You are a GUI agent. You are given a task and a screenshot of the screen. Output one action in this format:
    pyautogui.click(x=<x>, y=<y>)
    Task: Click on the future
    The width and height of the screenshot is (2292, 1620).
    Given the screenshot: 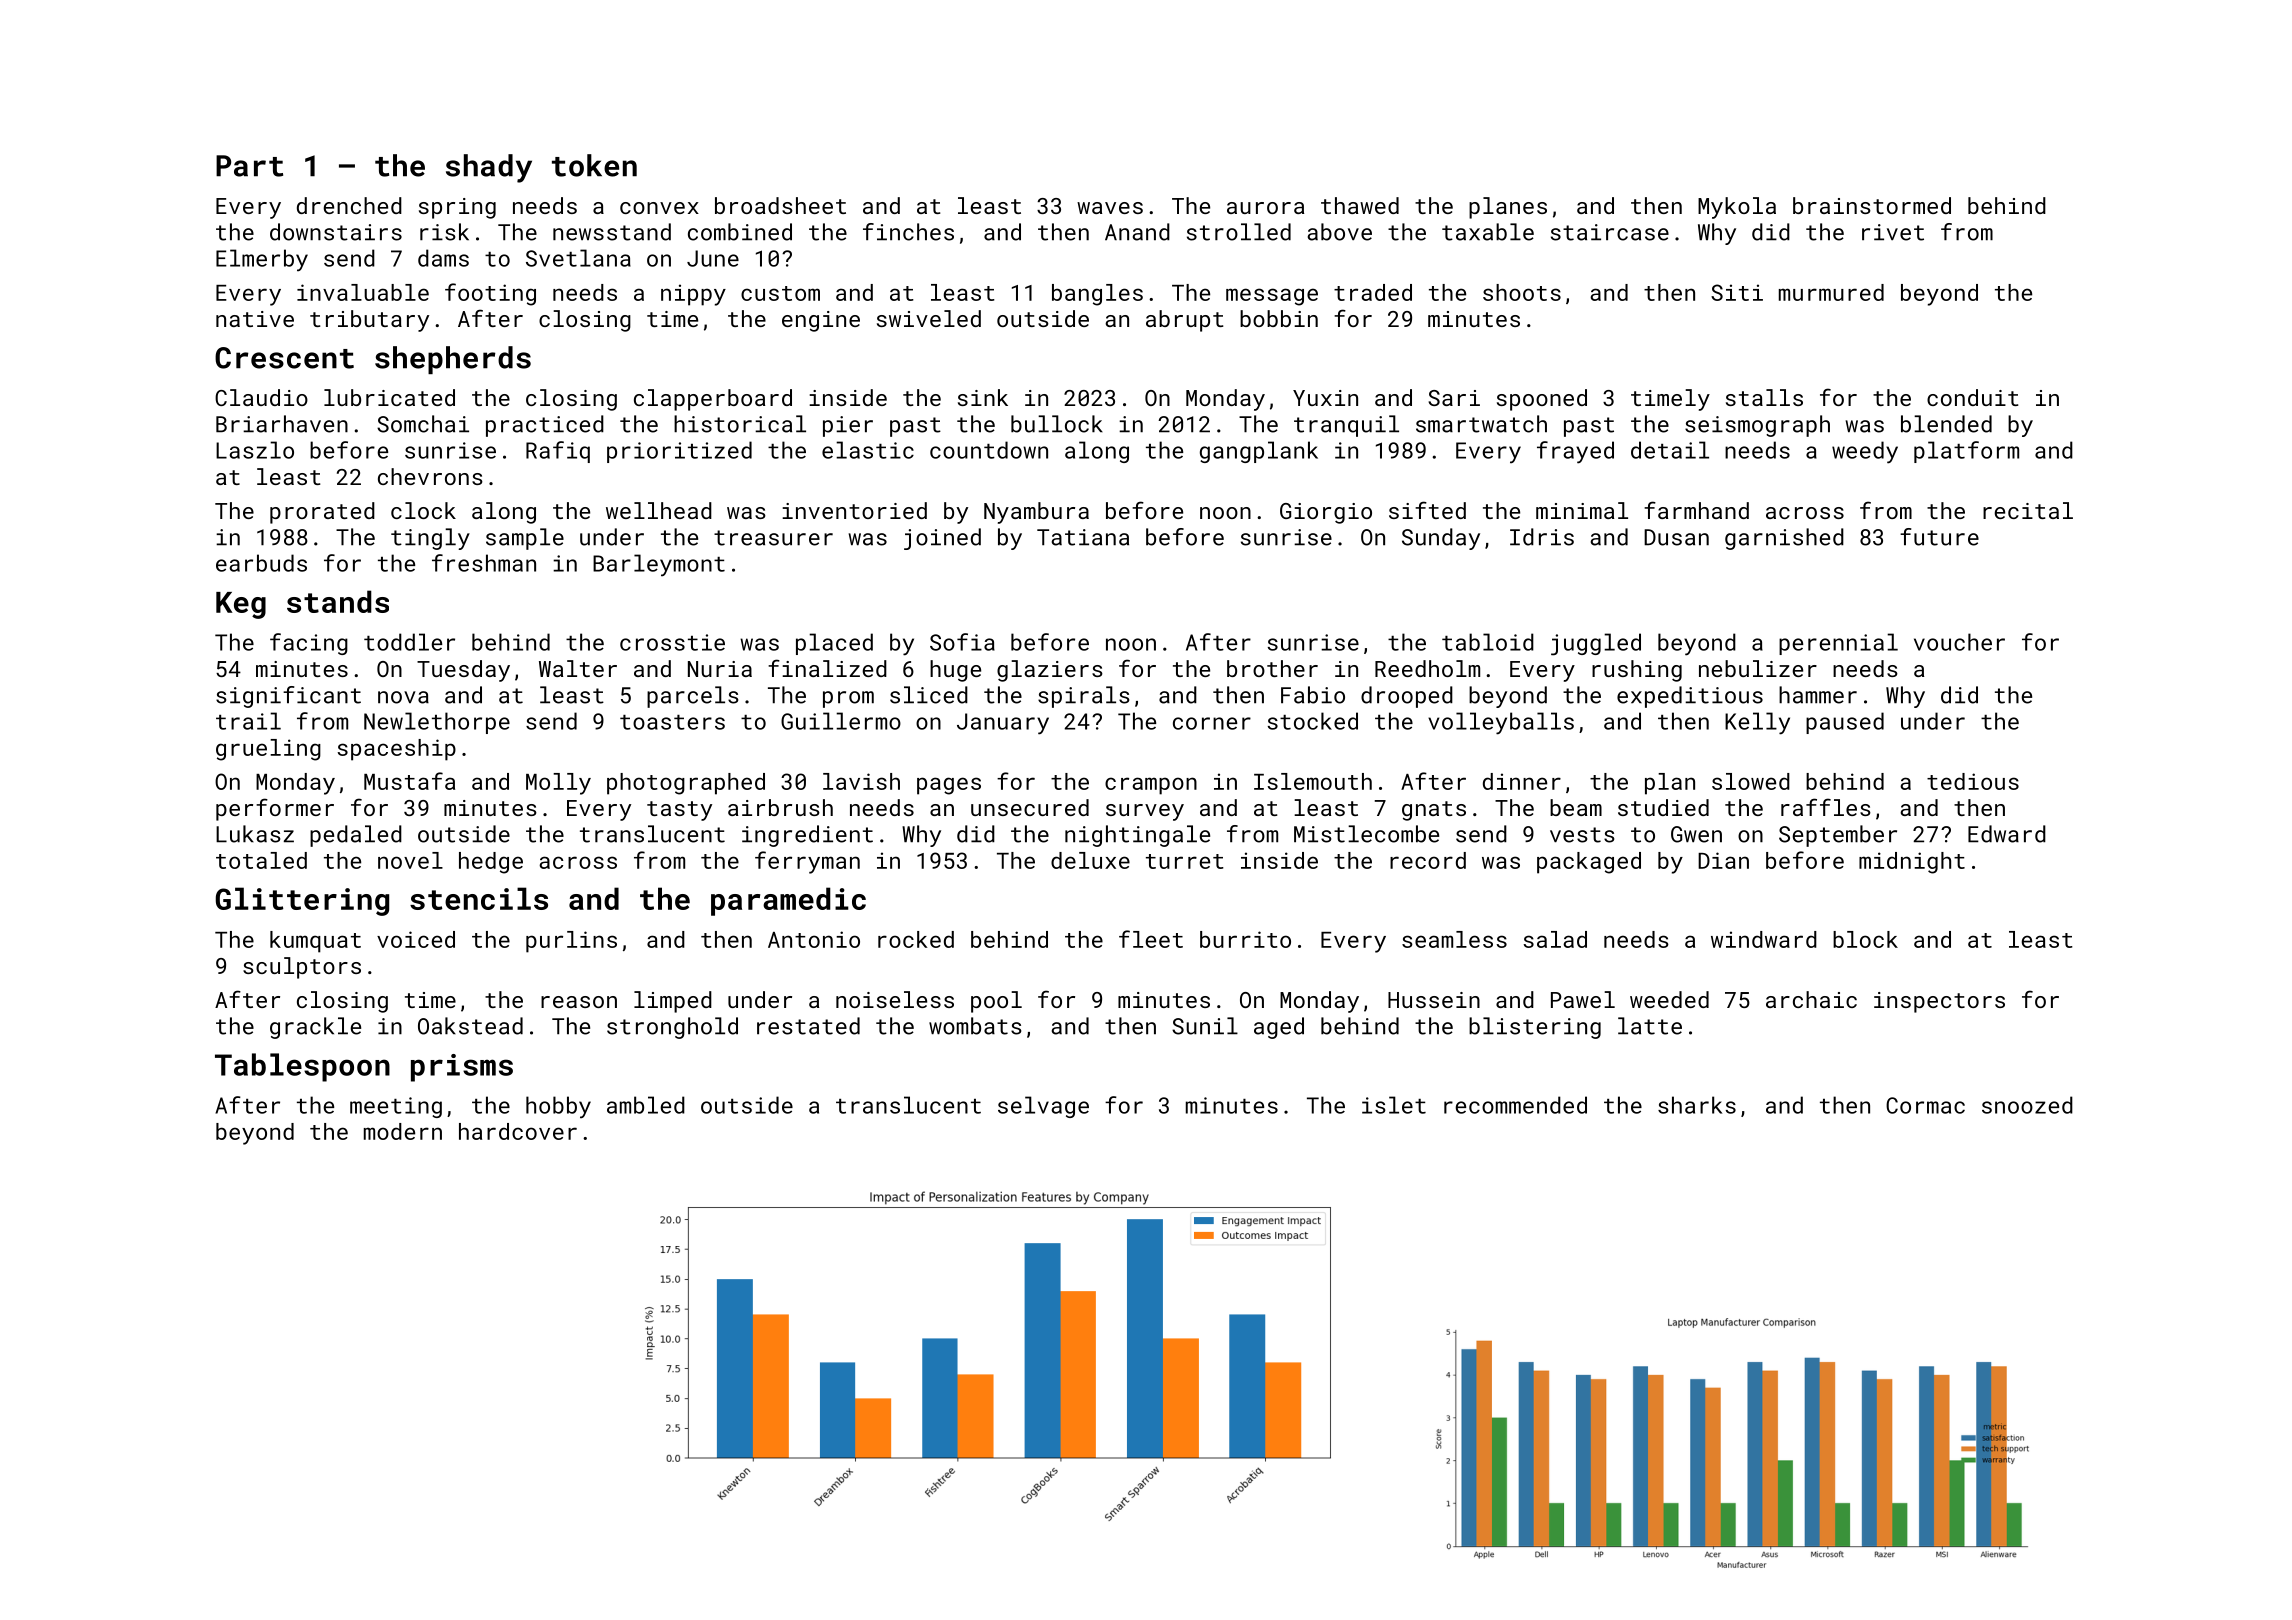 What is the action you would take?
    pyautogui.click(x=1939, y=537)
